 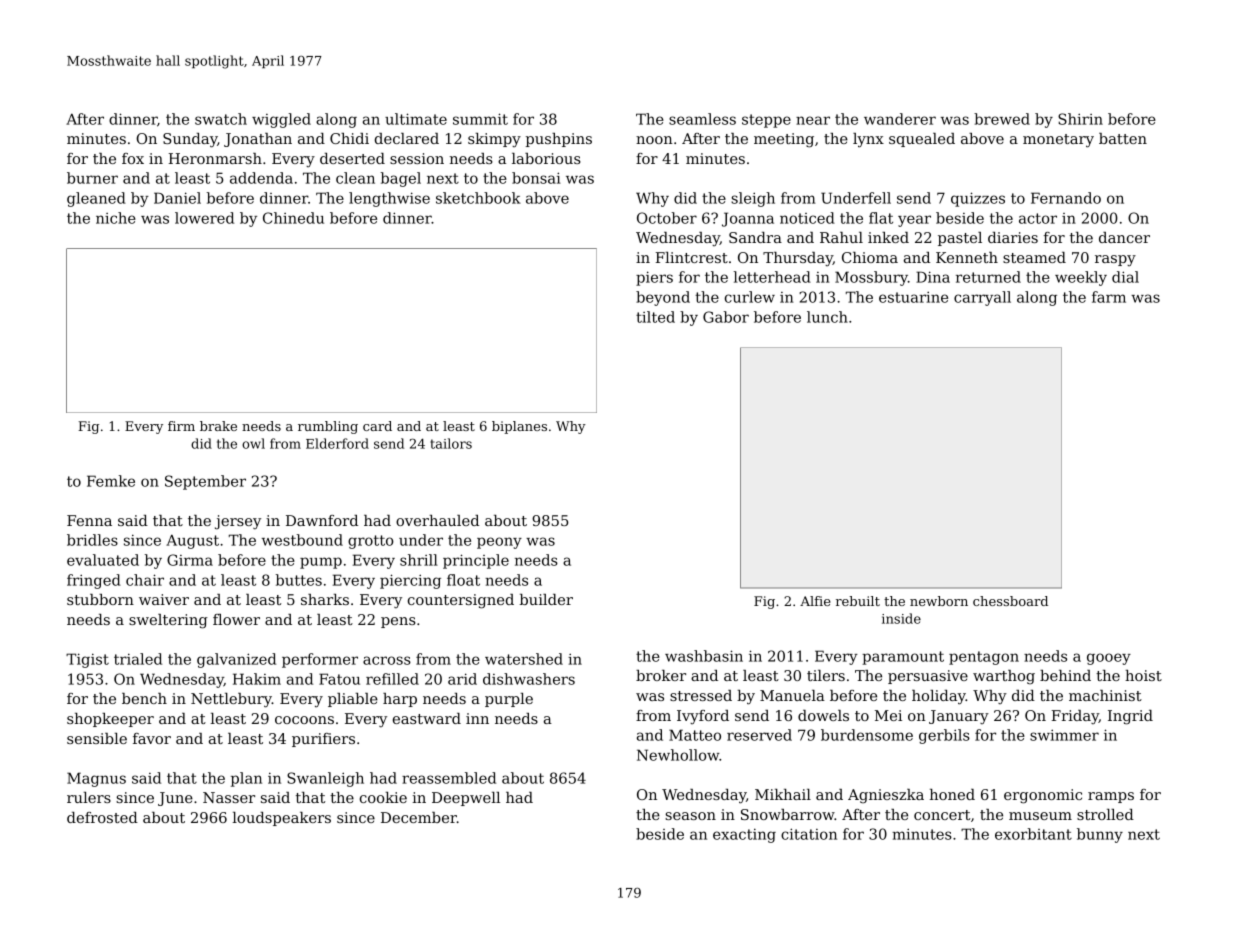 What do you see at coordinates (480, 119) in the screenshot?
I see `summit` at bounding box center [480, 119].
